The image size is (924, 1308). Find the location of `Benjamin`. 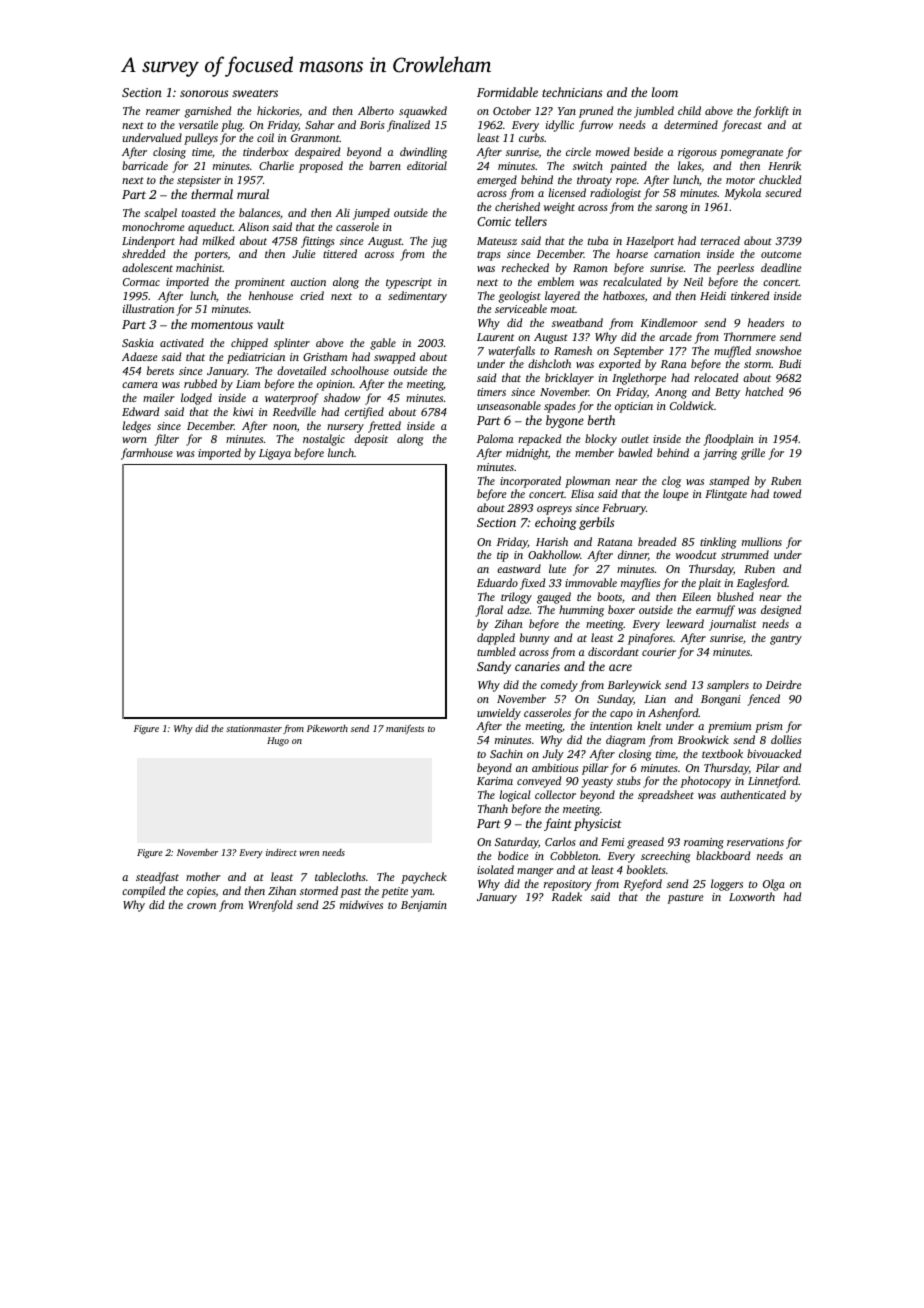

Benjamin is located at coordinates (424, 906).
